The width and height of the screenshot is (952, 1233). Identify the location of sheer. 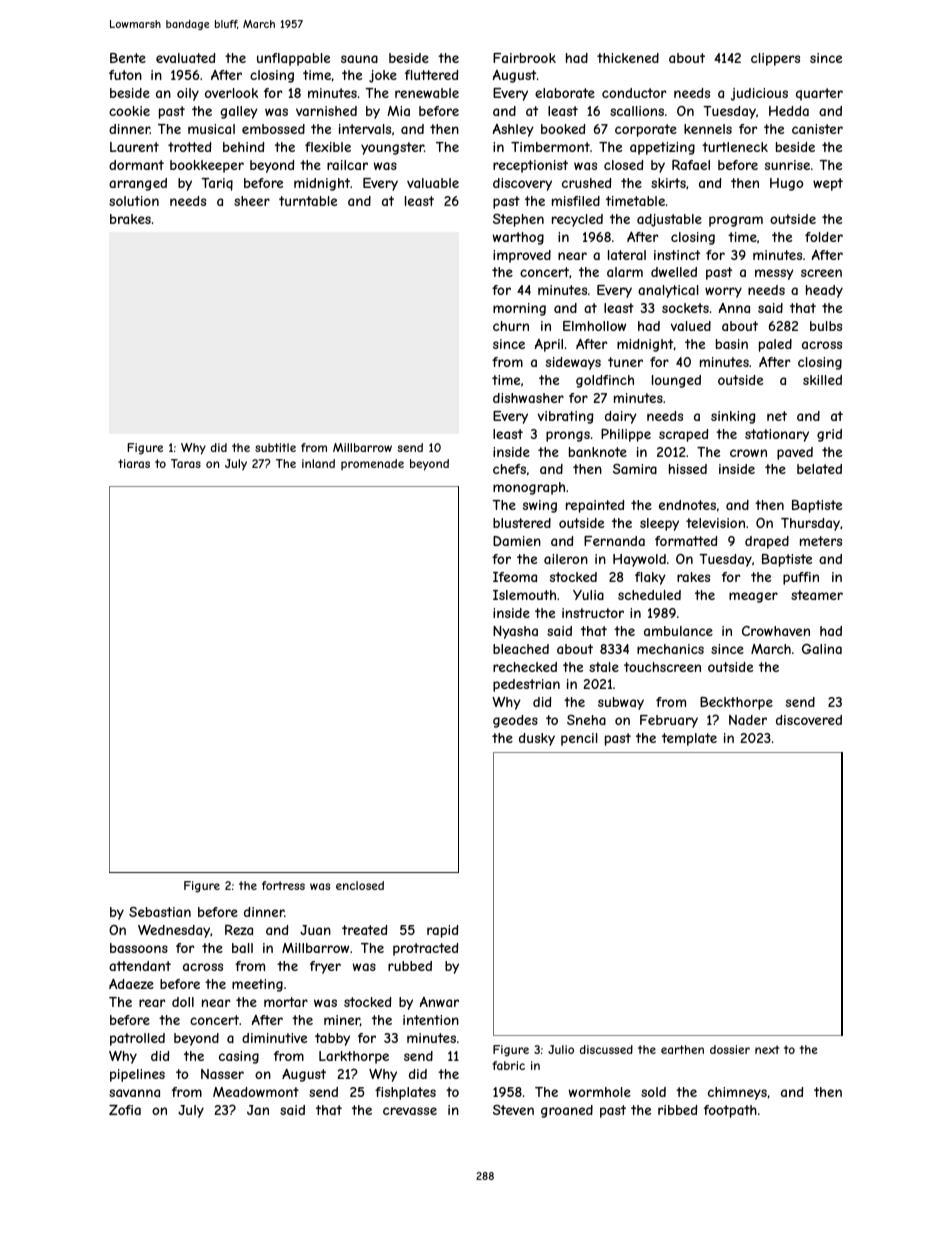
(252, 201).
